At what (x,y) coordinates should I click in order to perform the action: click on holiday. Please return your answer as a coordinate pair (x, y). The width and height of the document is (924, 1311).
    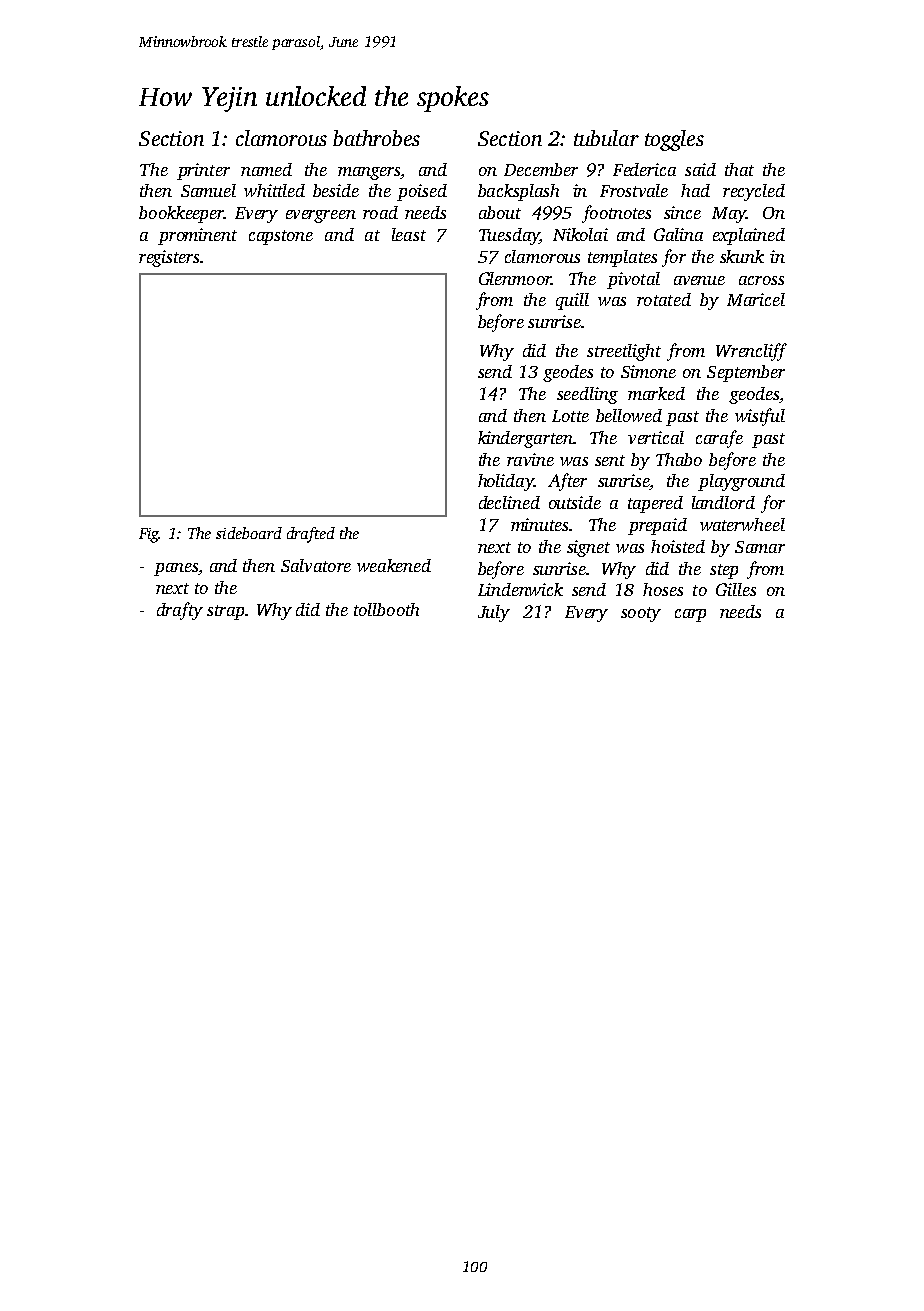
    Looking at the image, I should click on (506, 482).
